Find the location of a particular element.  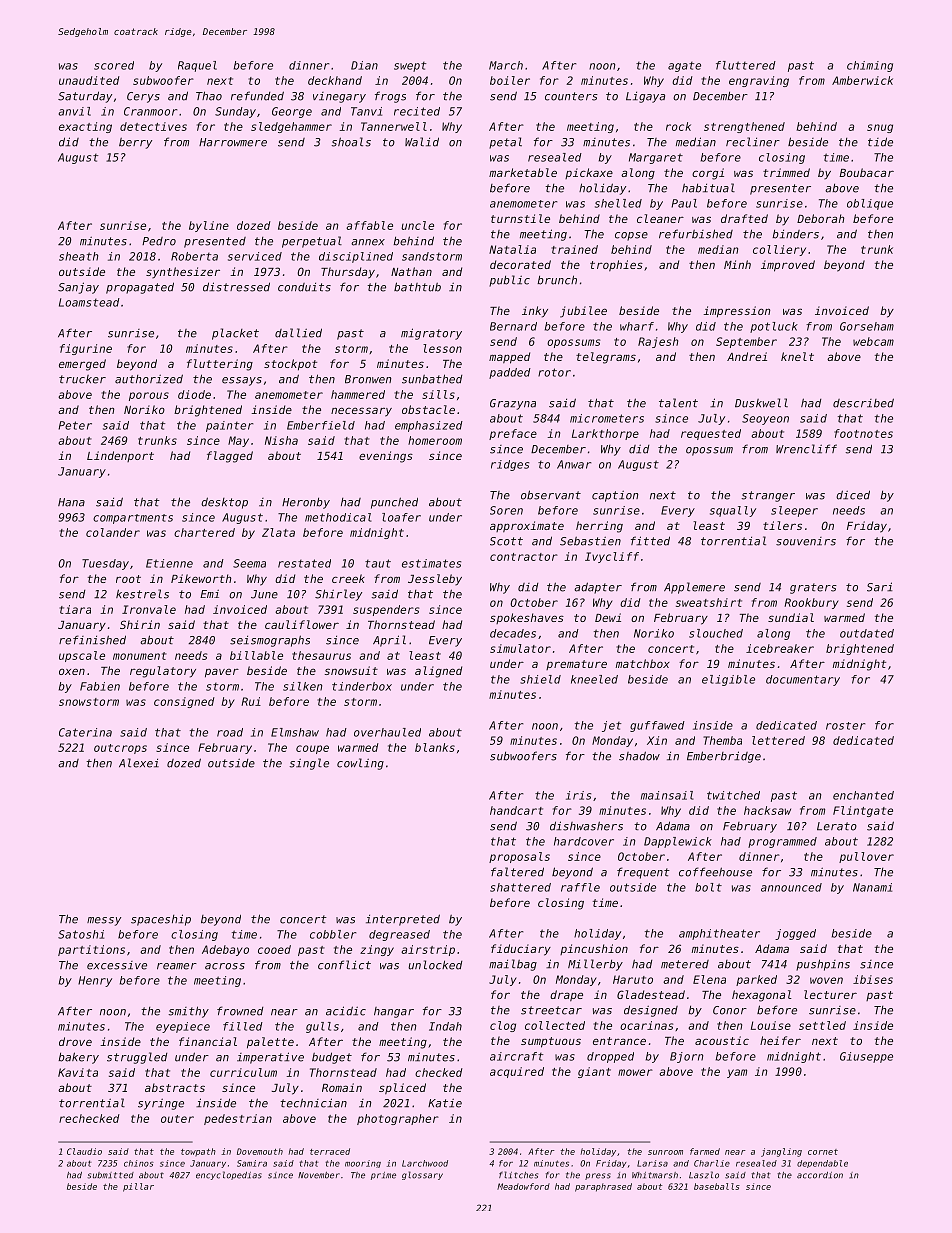

shattered is located at coordinates (520, 887).
